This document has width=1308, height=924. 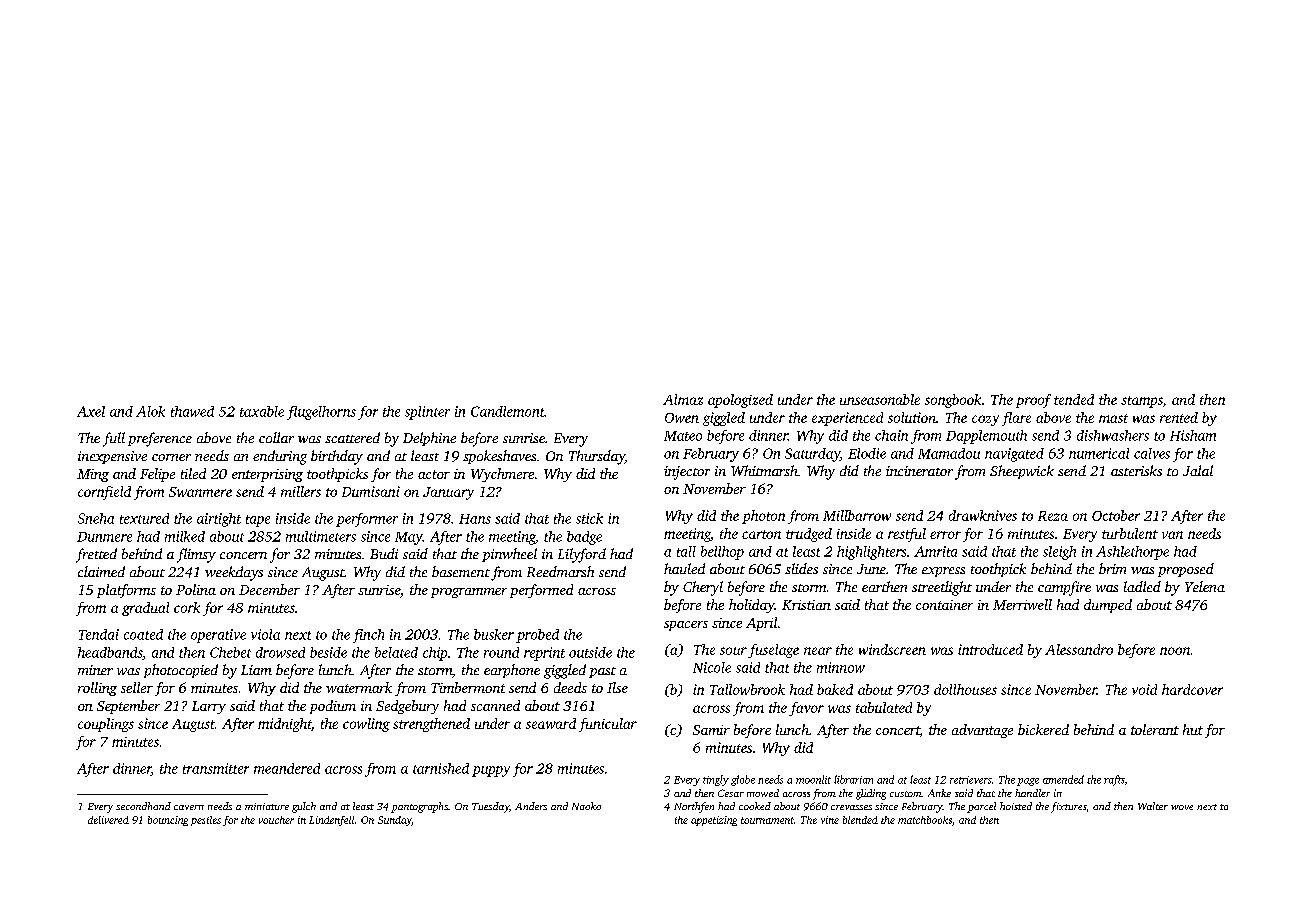 I want to click on appetizing, so click(x=714, y=821).
